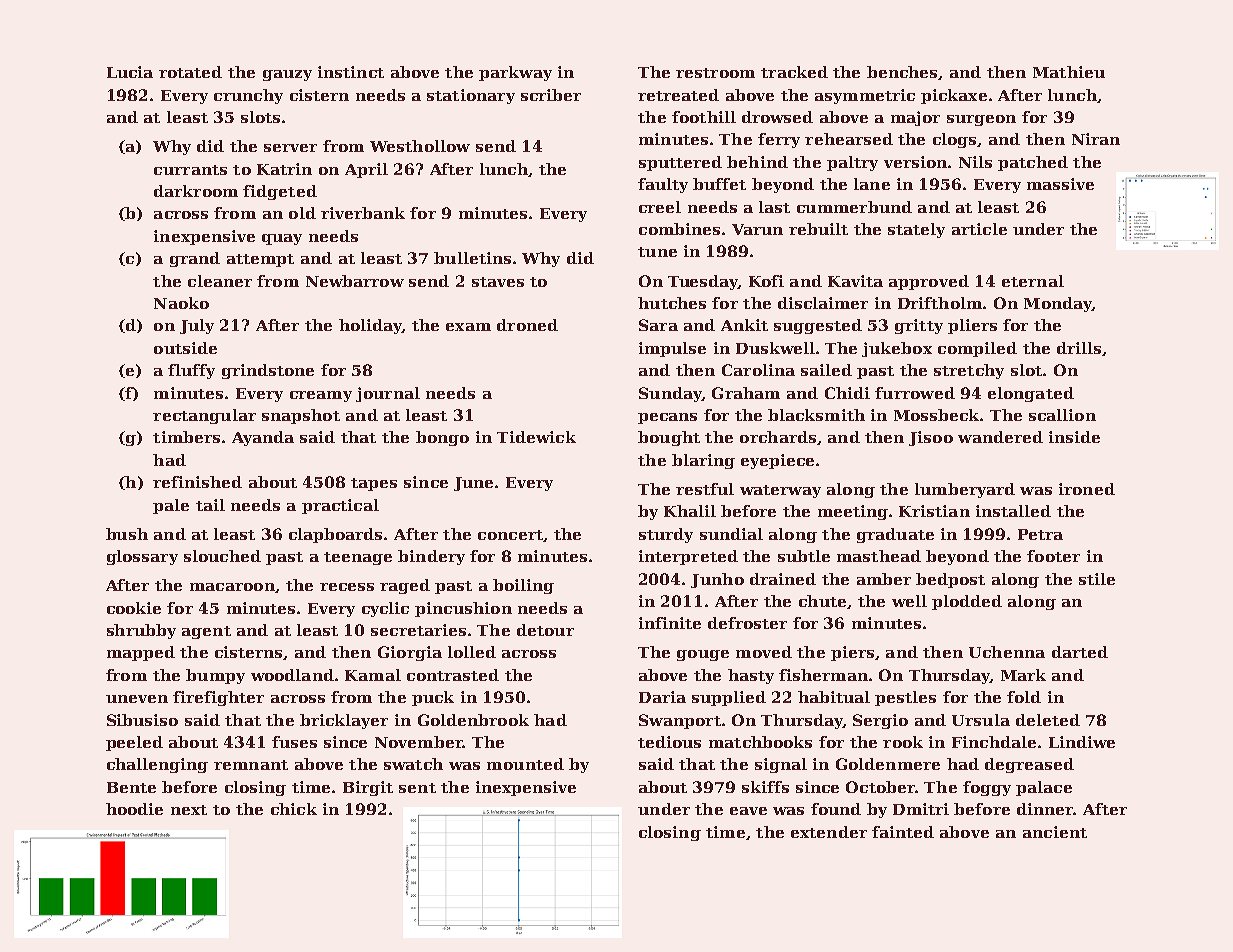 The width and height of the screenshot is (1233, 952). Describe the element at coordinates (748, 811) in the screenshot. I see `eave` at that location.
